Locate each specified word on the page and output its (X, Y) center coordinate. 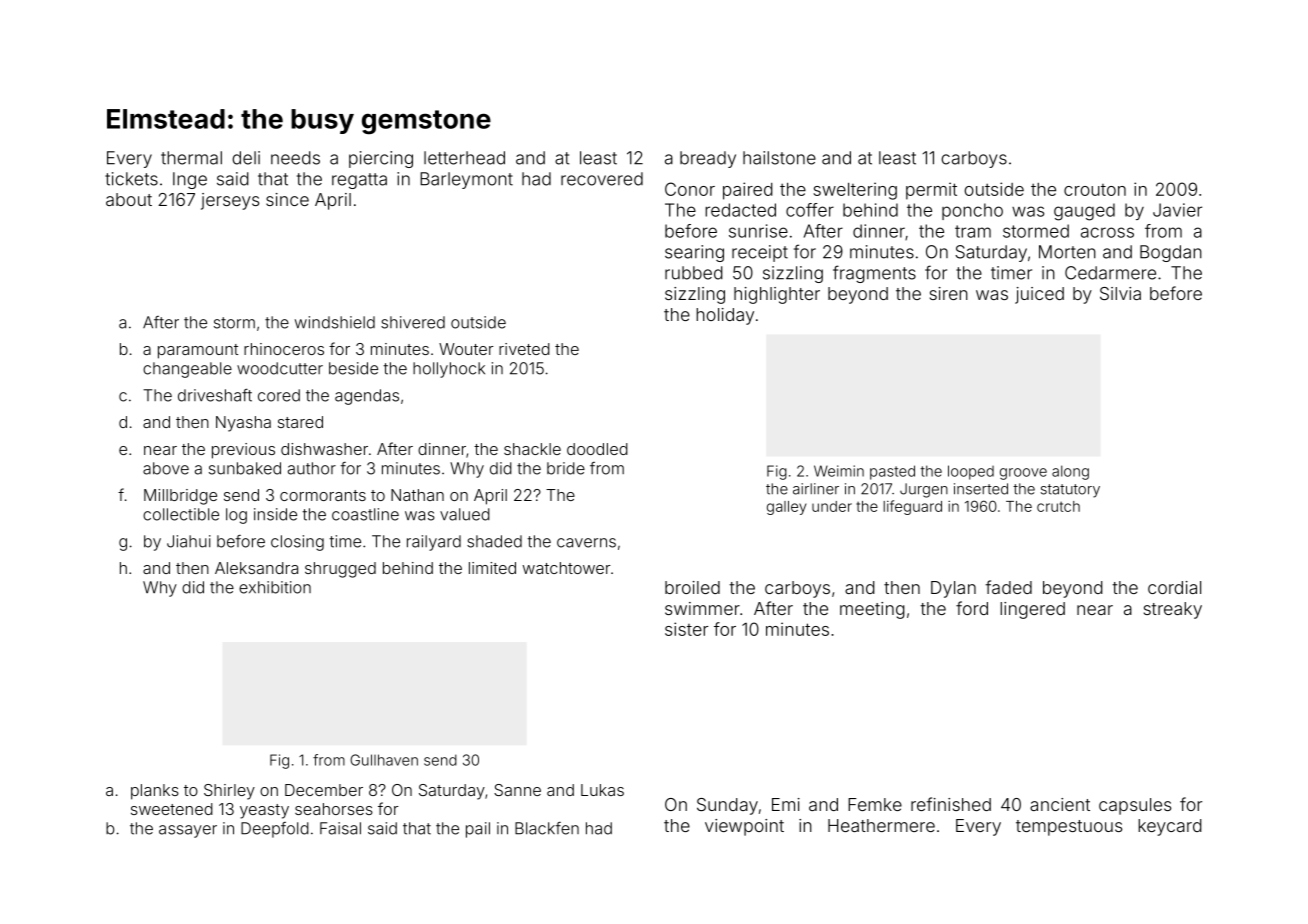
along (1070, 472)
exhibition (275, 587)
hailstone (779, 158)
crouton (1095, 190)
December (324, 790)
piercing (381, 159)
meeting (872, 610)
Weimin (839, 471)
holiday (725, 316)
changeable (187, 370)
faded (1008, 587)
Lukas (602, 790)
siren (949, 293)
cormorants (323, 495)
